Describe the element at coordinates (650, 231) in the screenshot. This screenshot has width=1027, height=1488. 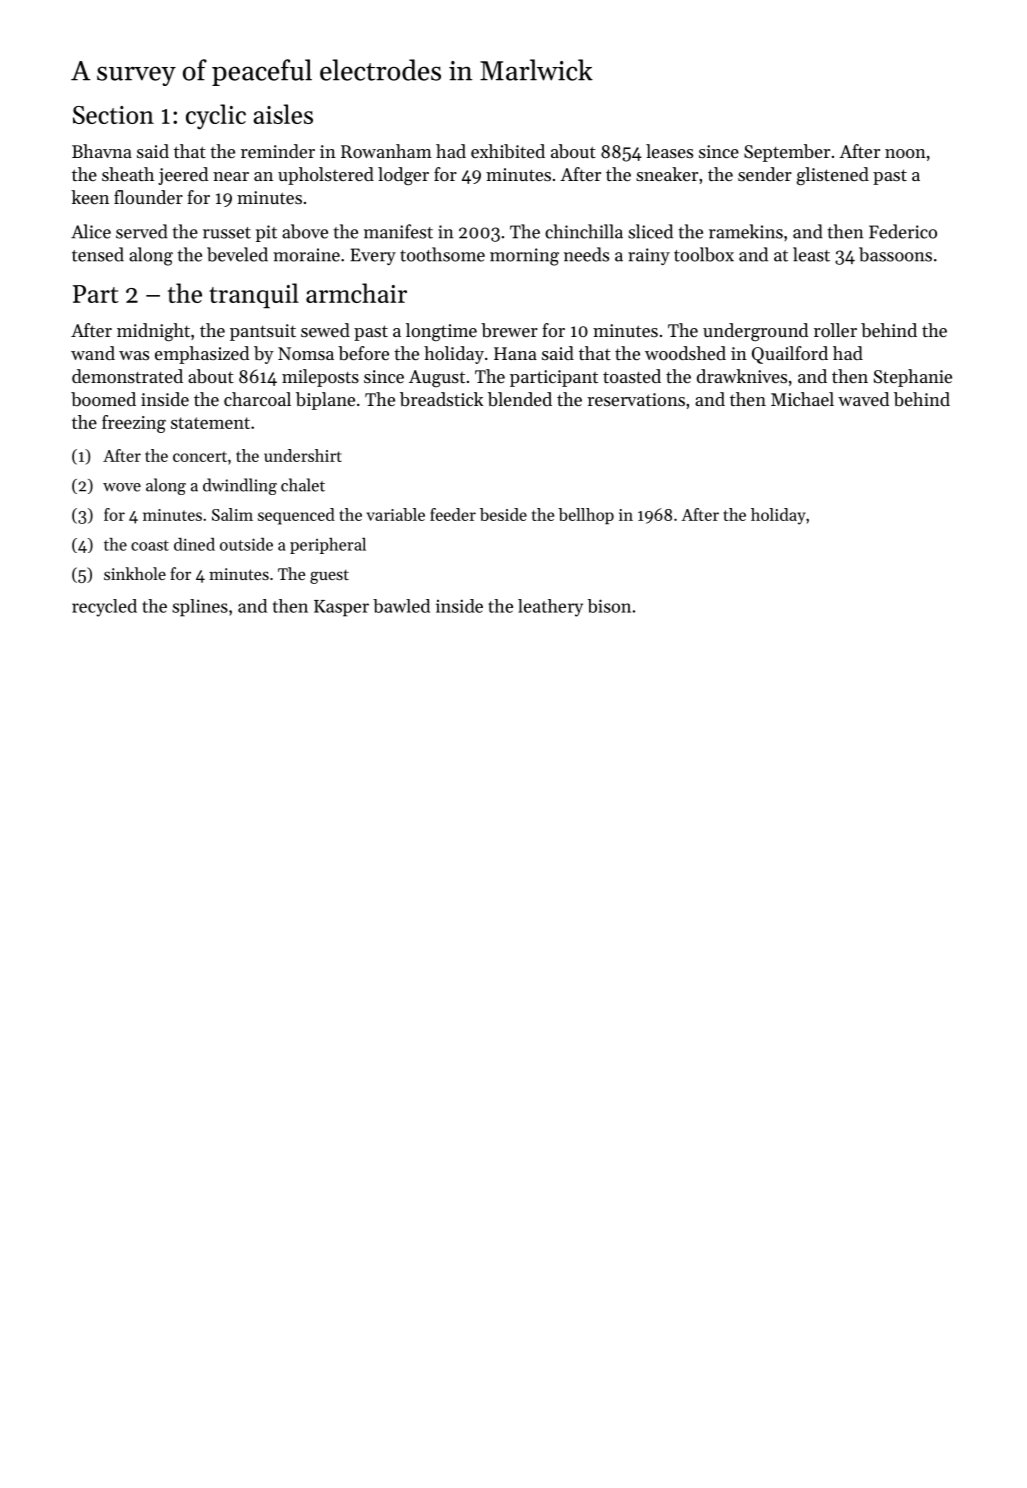
I see `sliced` at that location.
